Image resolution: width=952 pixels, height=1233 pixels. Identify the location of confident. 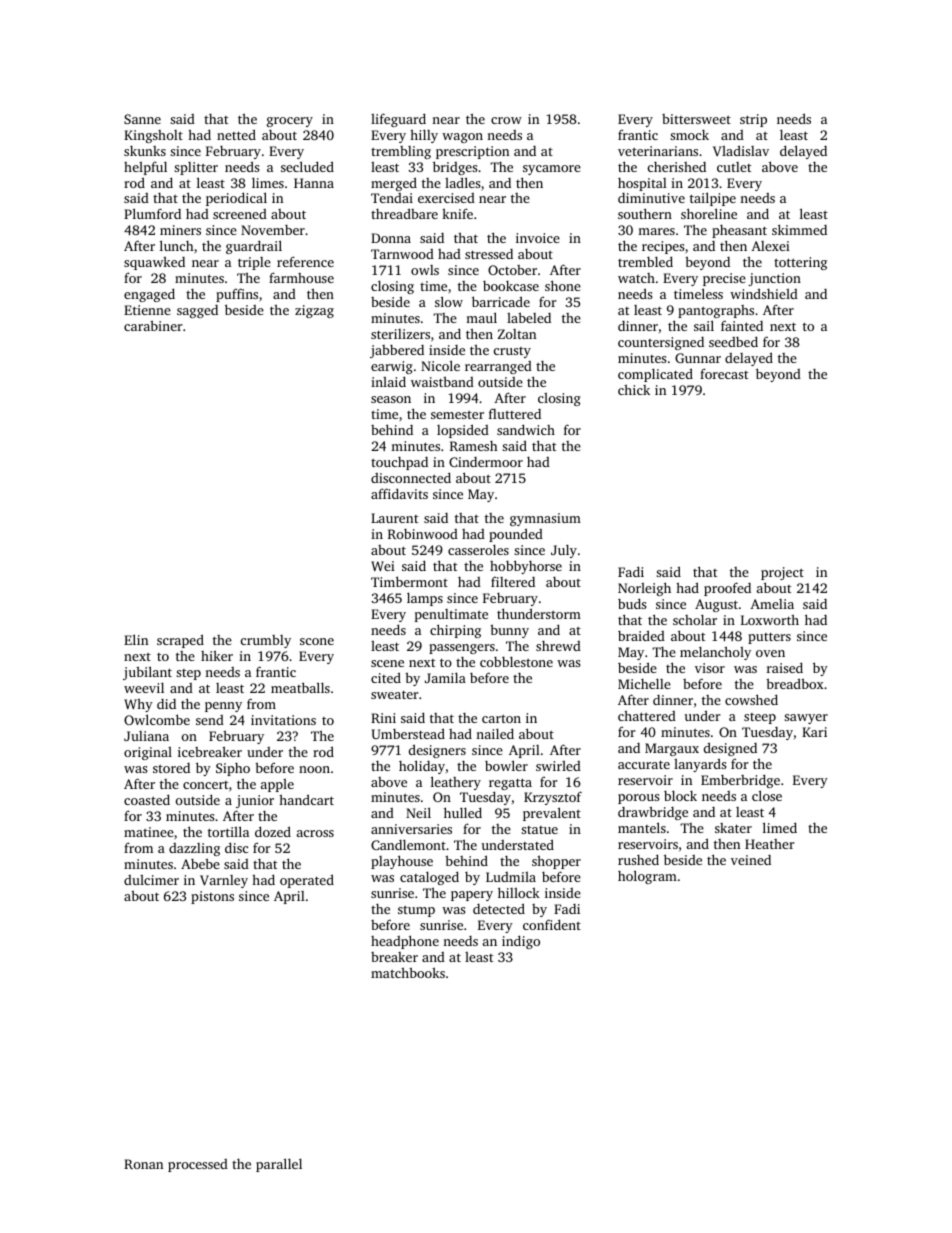
(552, 924).
